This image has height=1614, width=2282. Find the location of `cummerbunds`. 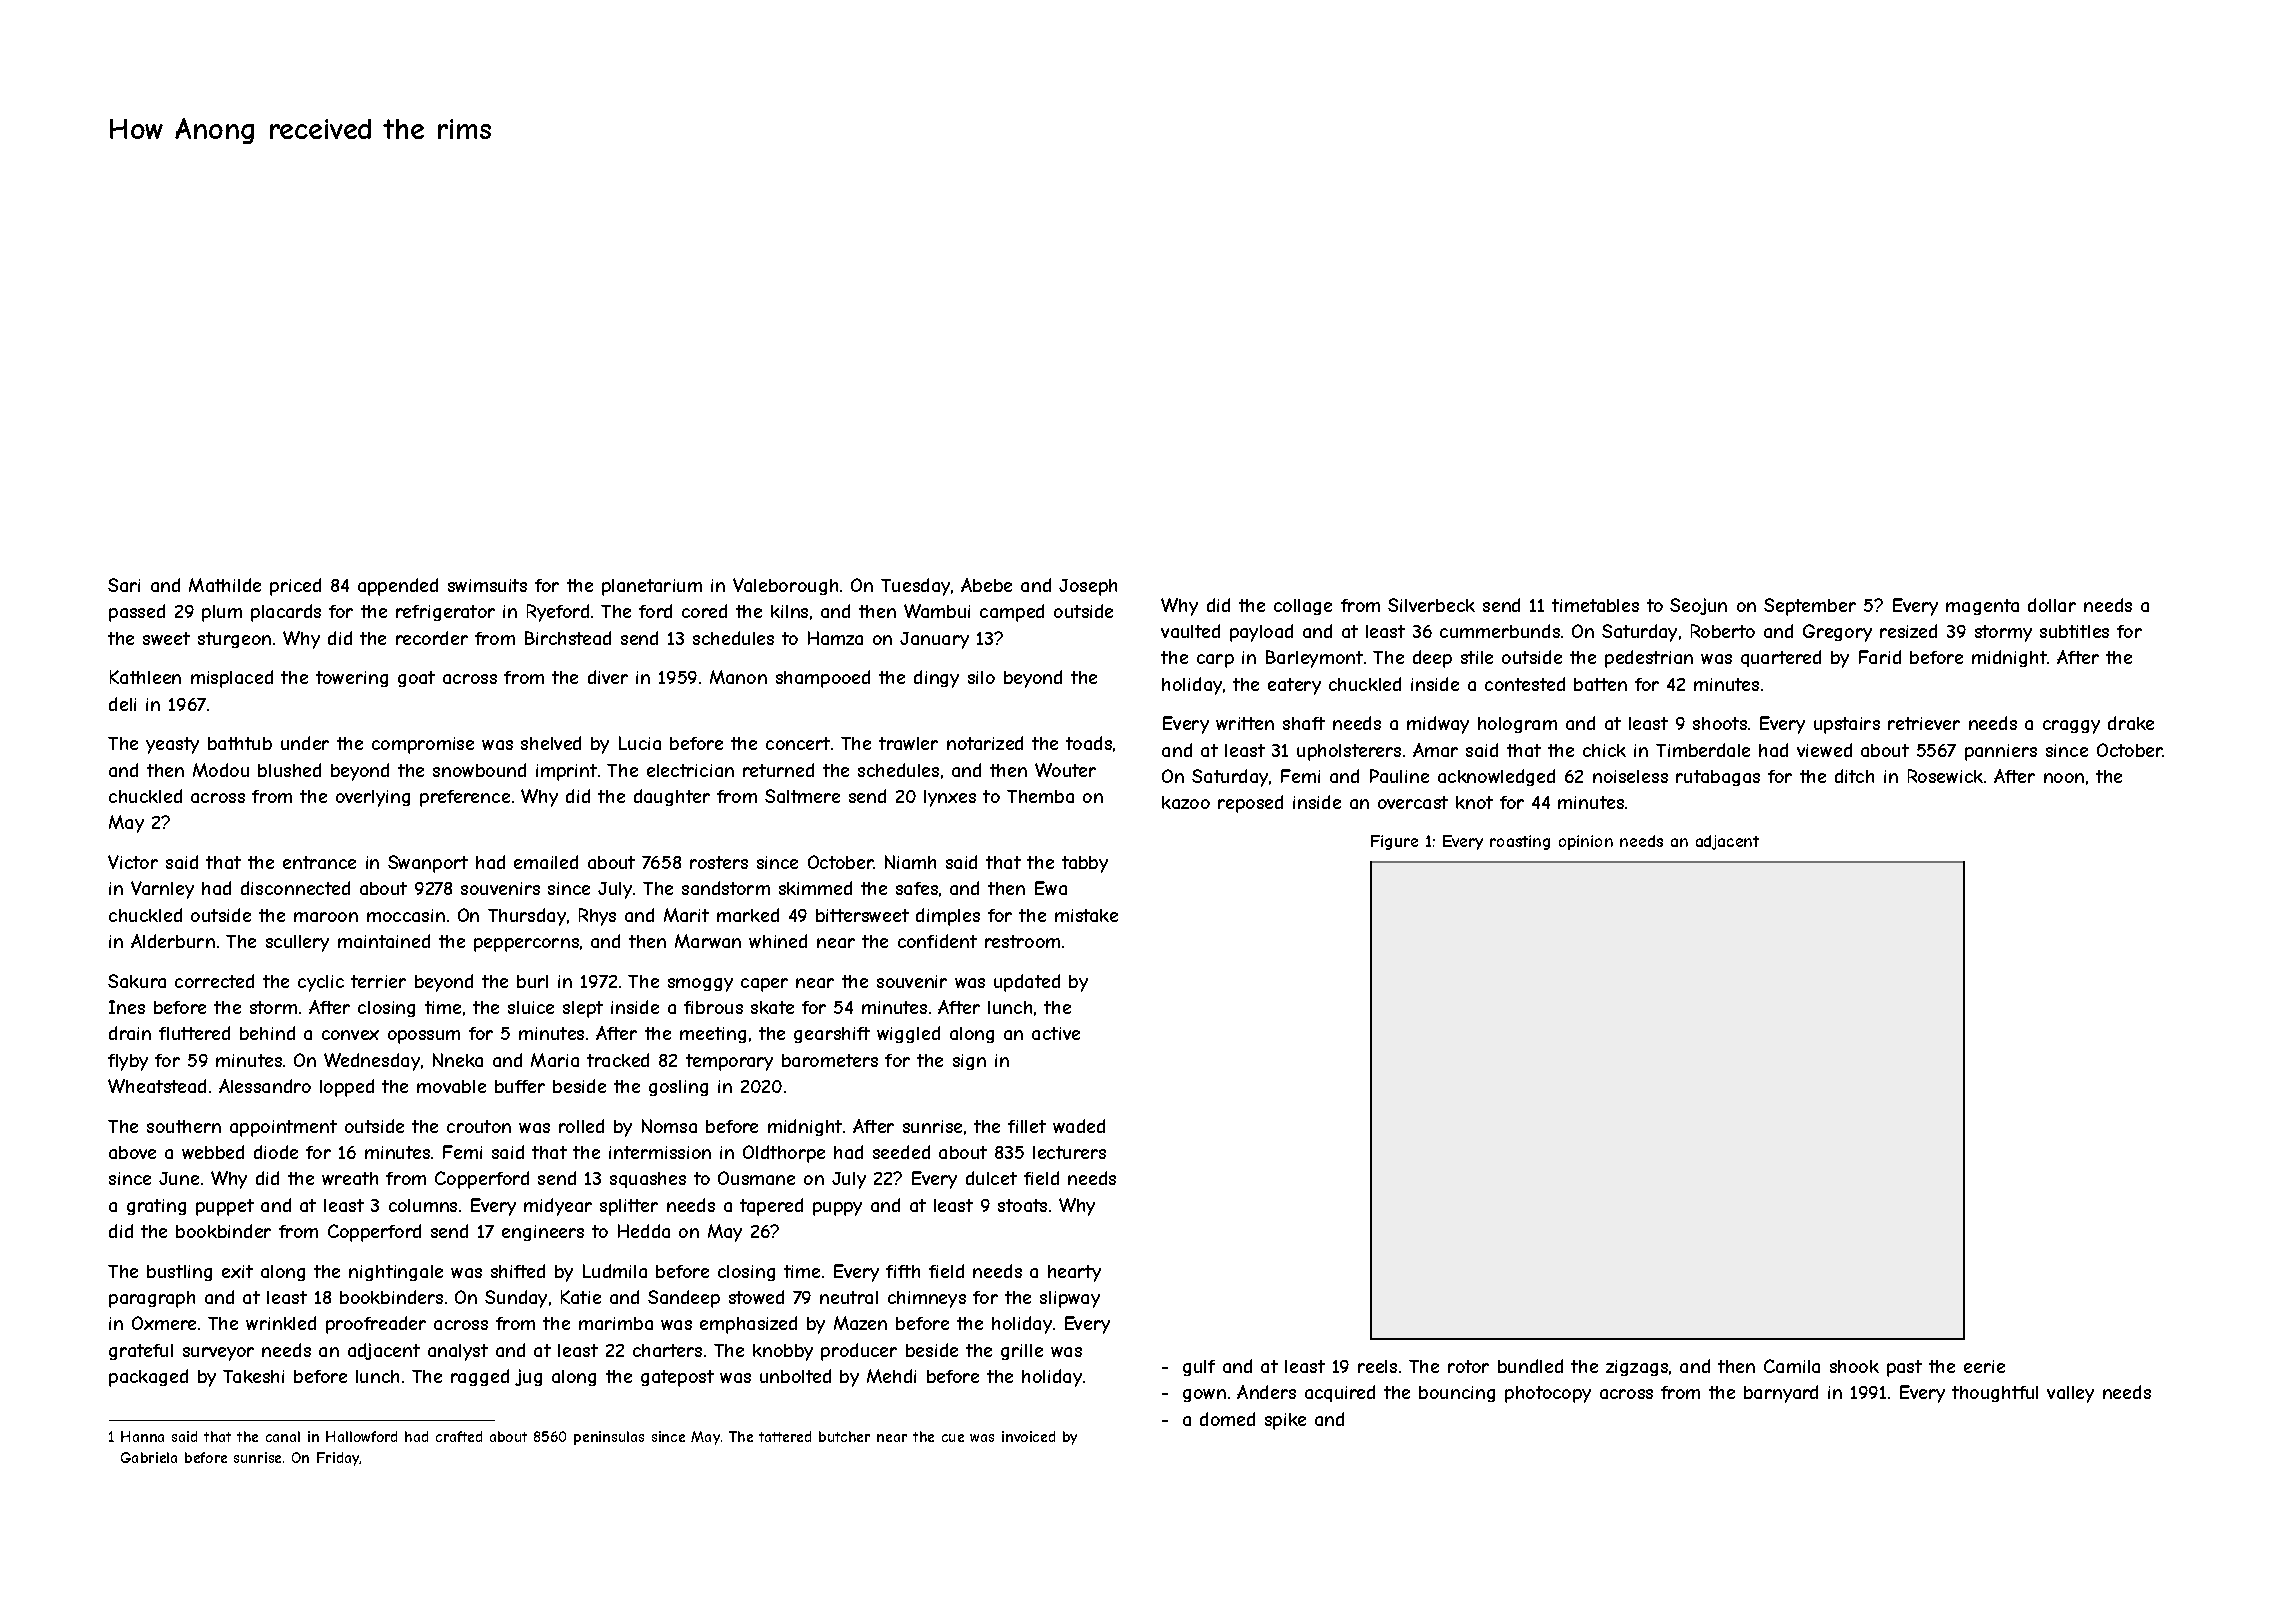

cummerbunds is located at coordinates (1500, 631).
